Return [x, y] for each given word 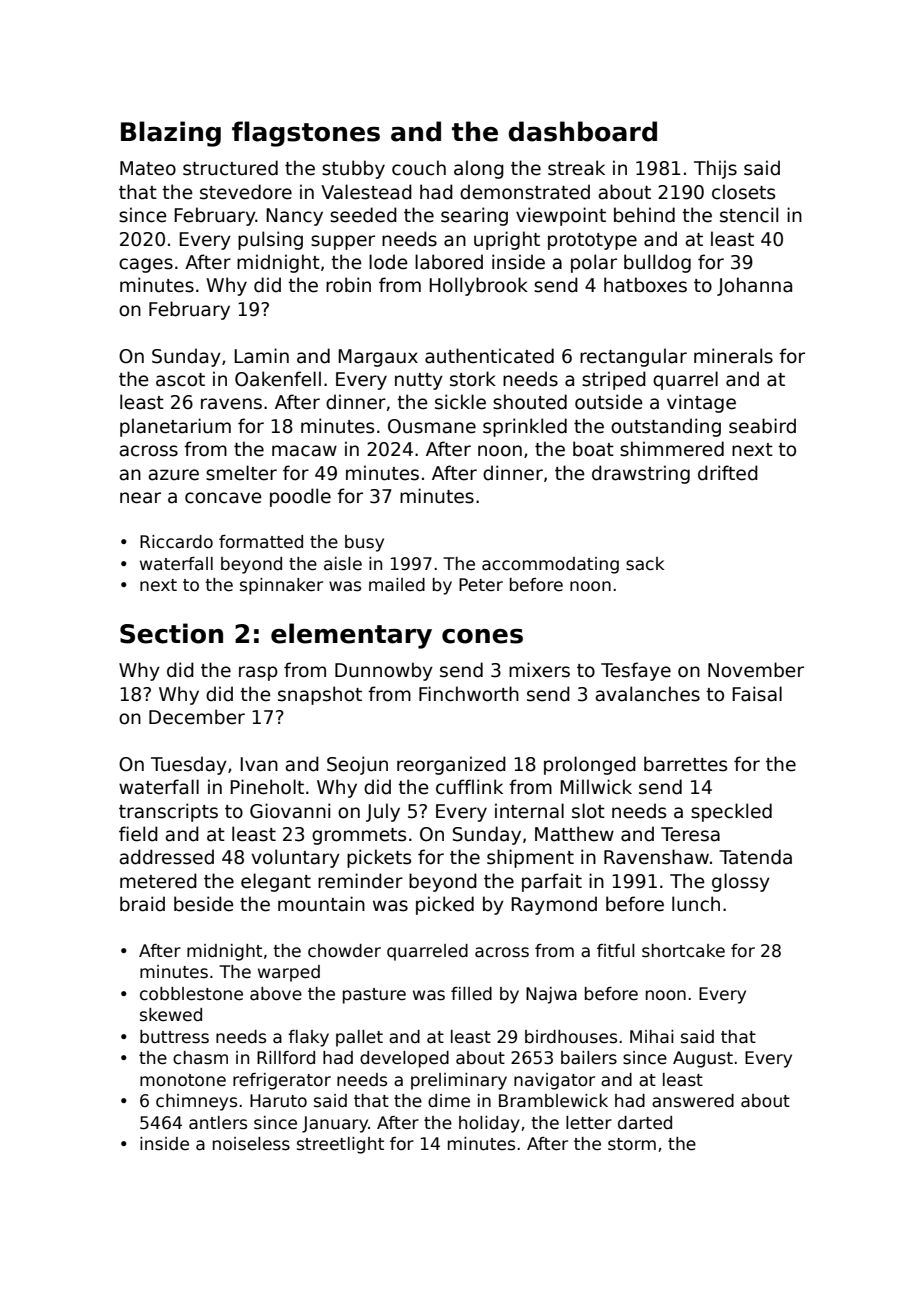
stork [473, 379]
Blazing [171, 134]
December [197, 717]
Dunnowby [384, 671]
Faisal [757, 694]
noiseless [251, 1144]
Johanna [754, 286]
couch [419, 168]
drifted [728, 473]
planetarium [175, 427]
